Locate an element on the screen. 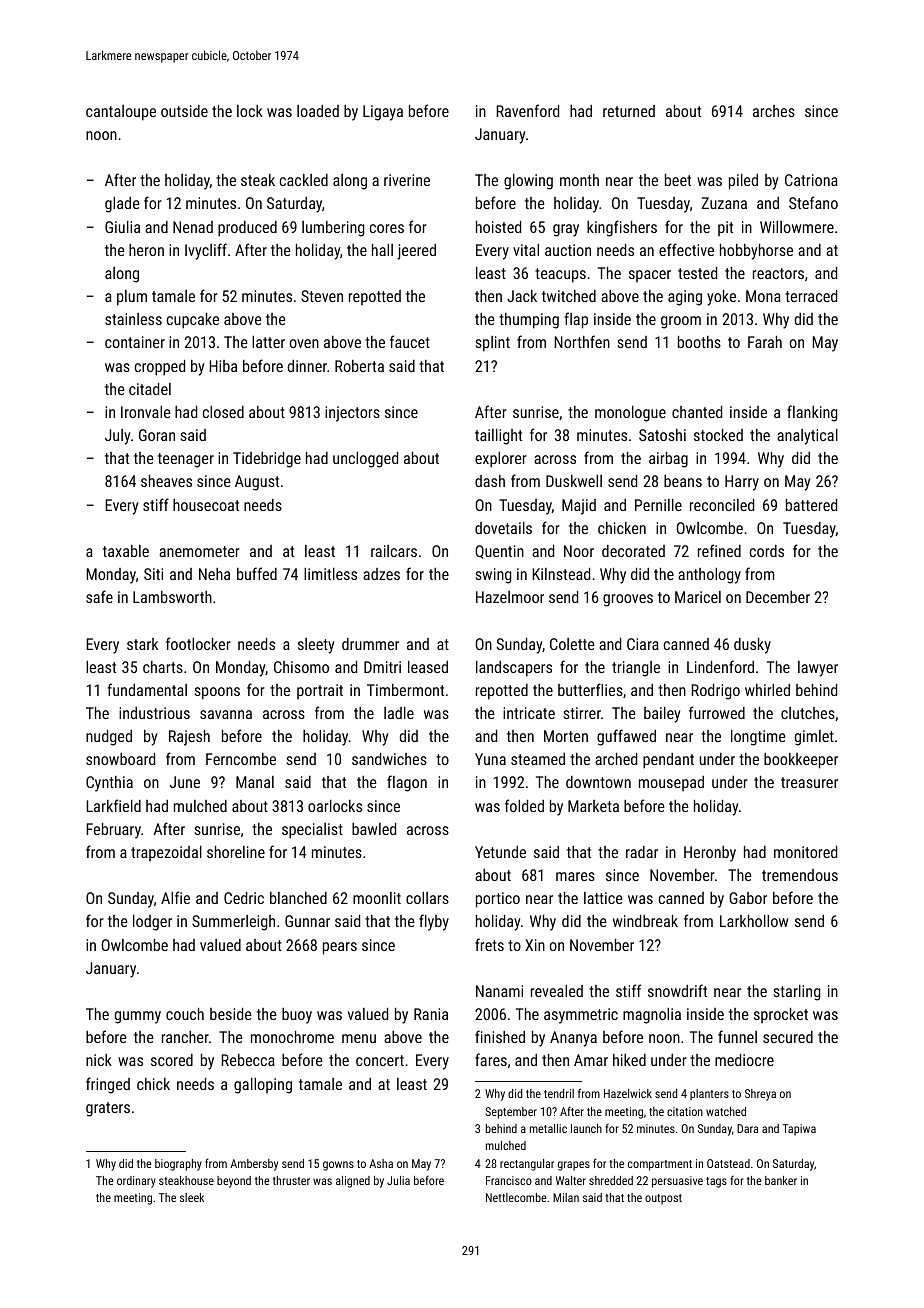  portico is located at coordinates (498, 900).
